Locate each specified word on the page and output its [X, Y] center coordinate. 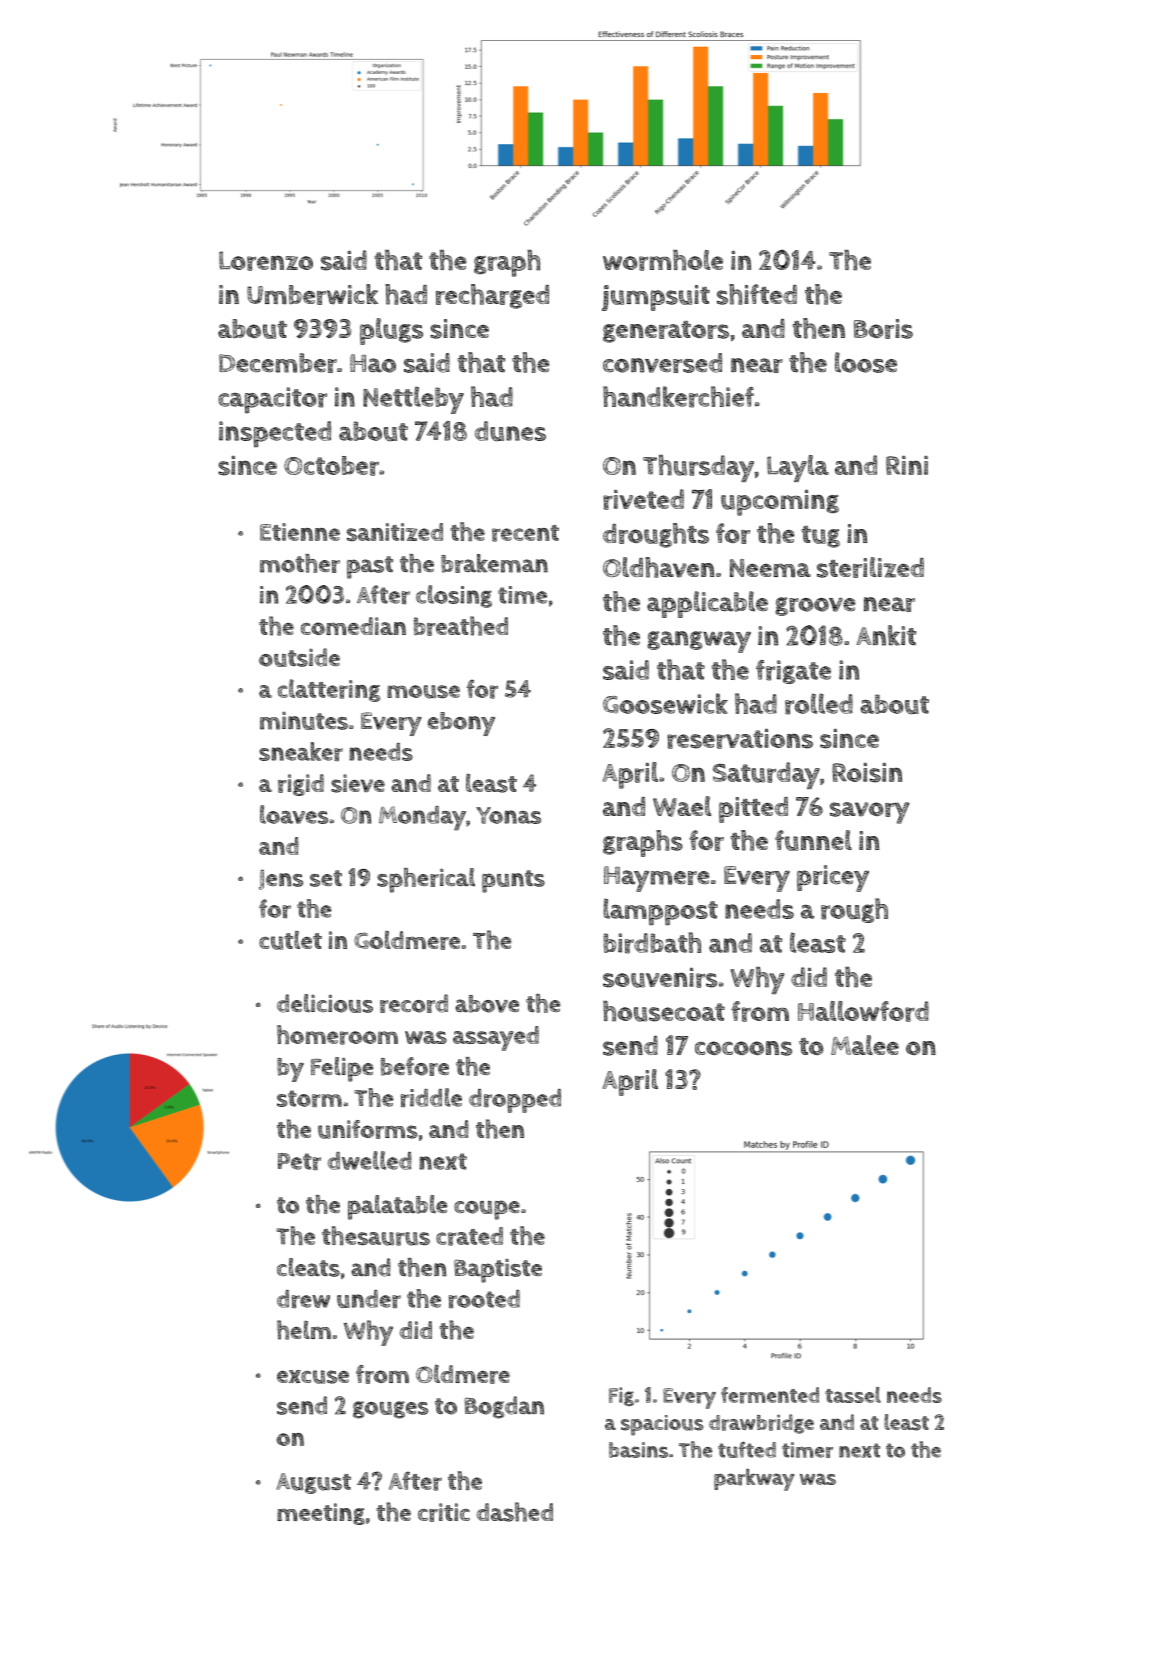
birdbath [652, 943]
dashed [515, 1512]
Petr [299, 1161]
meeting [321, 1514]
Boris [883, 329]
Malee [865, 1045]
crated [469, 1236]
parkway [754, 1479]
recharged [492, 296]
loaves [294, 814]
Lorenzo [266, 261]
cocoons [743, 1048]
